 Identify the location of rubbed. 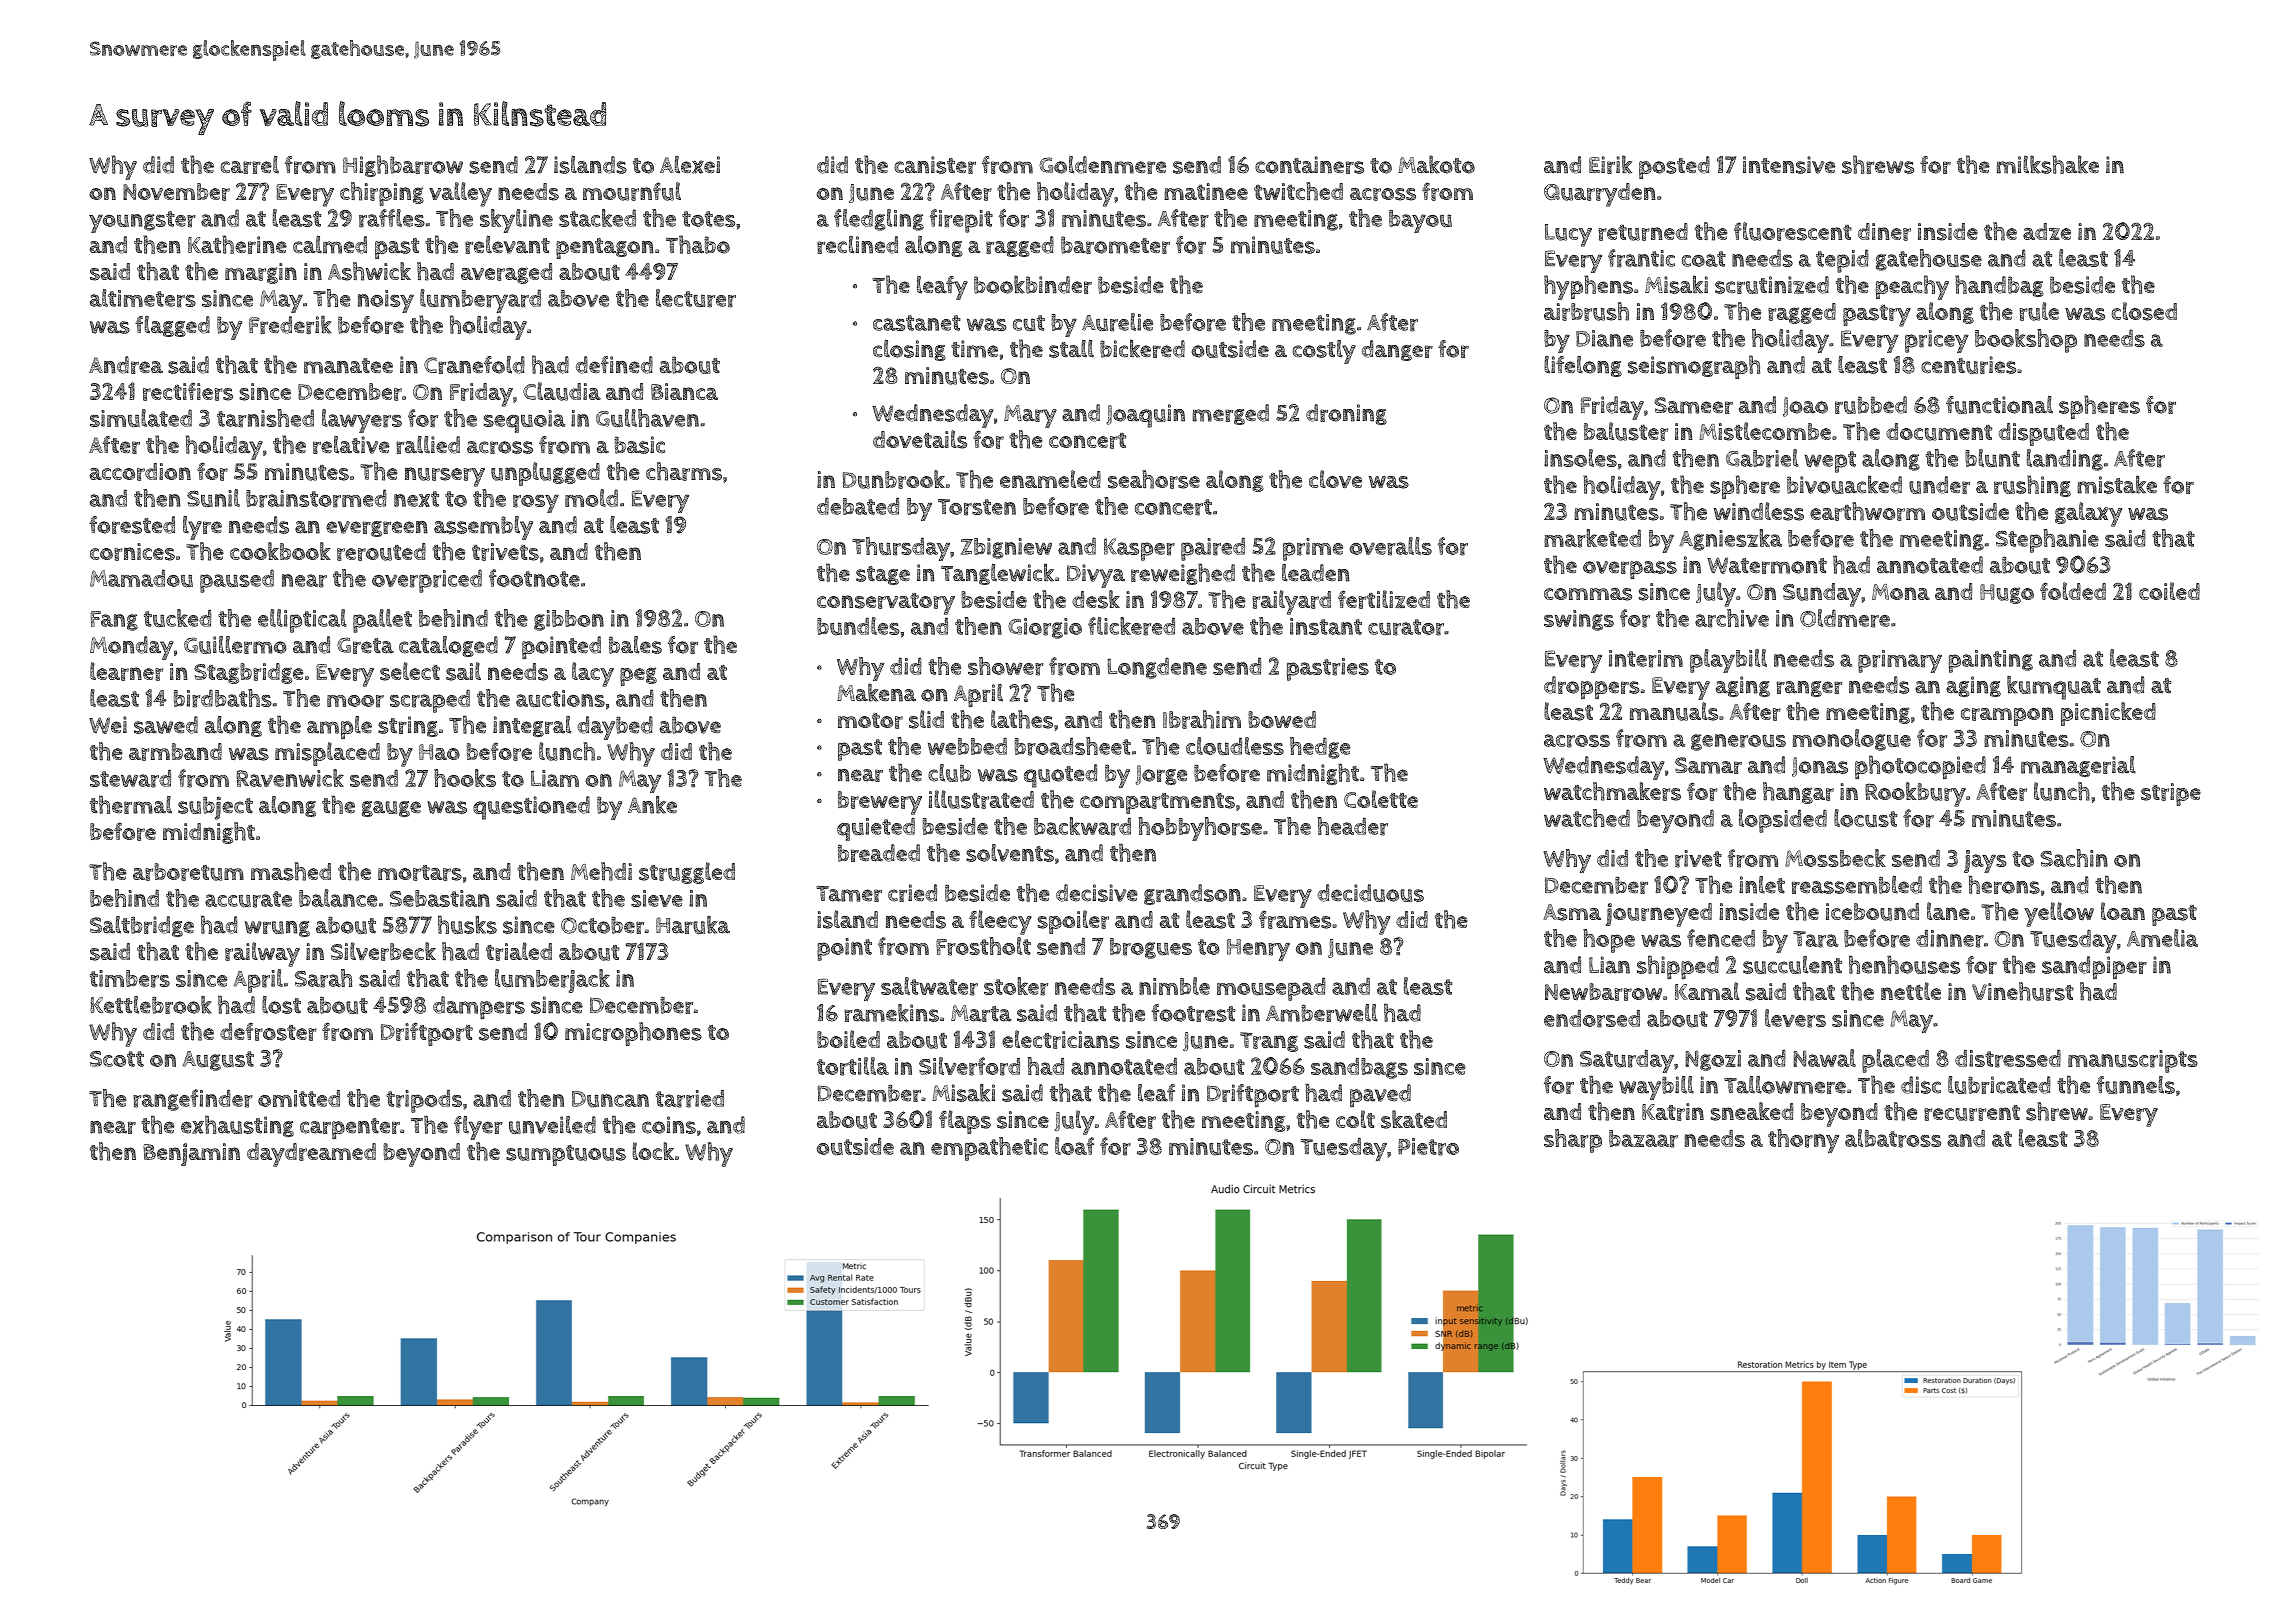
(1871, 405).
